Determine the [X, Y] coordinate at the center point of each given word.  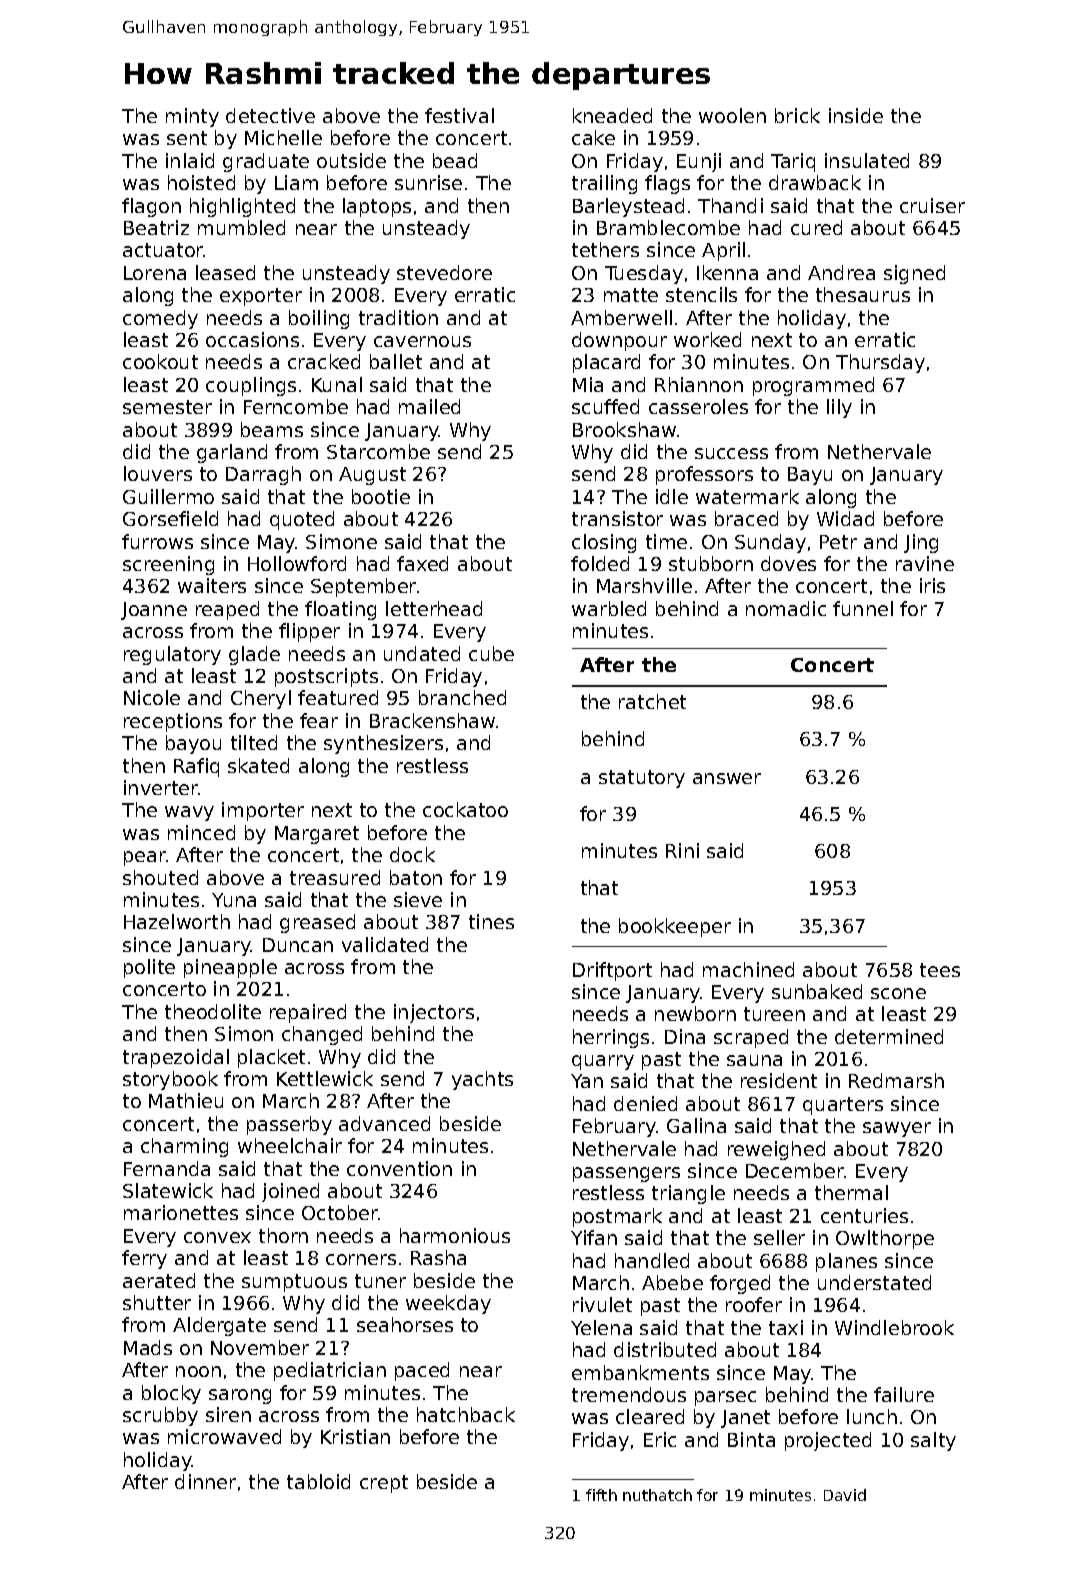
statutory [642, 779]
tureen [774, 1014]
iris [932, 585]
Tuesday [644, 274]
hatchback [466, 1414]
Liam [296, 182]
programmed [813, 386]
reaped [227, 610]
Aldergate [219, 1326]
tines [491, 921]
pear [145, 858]
